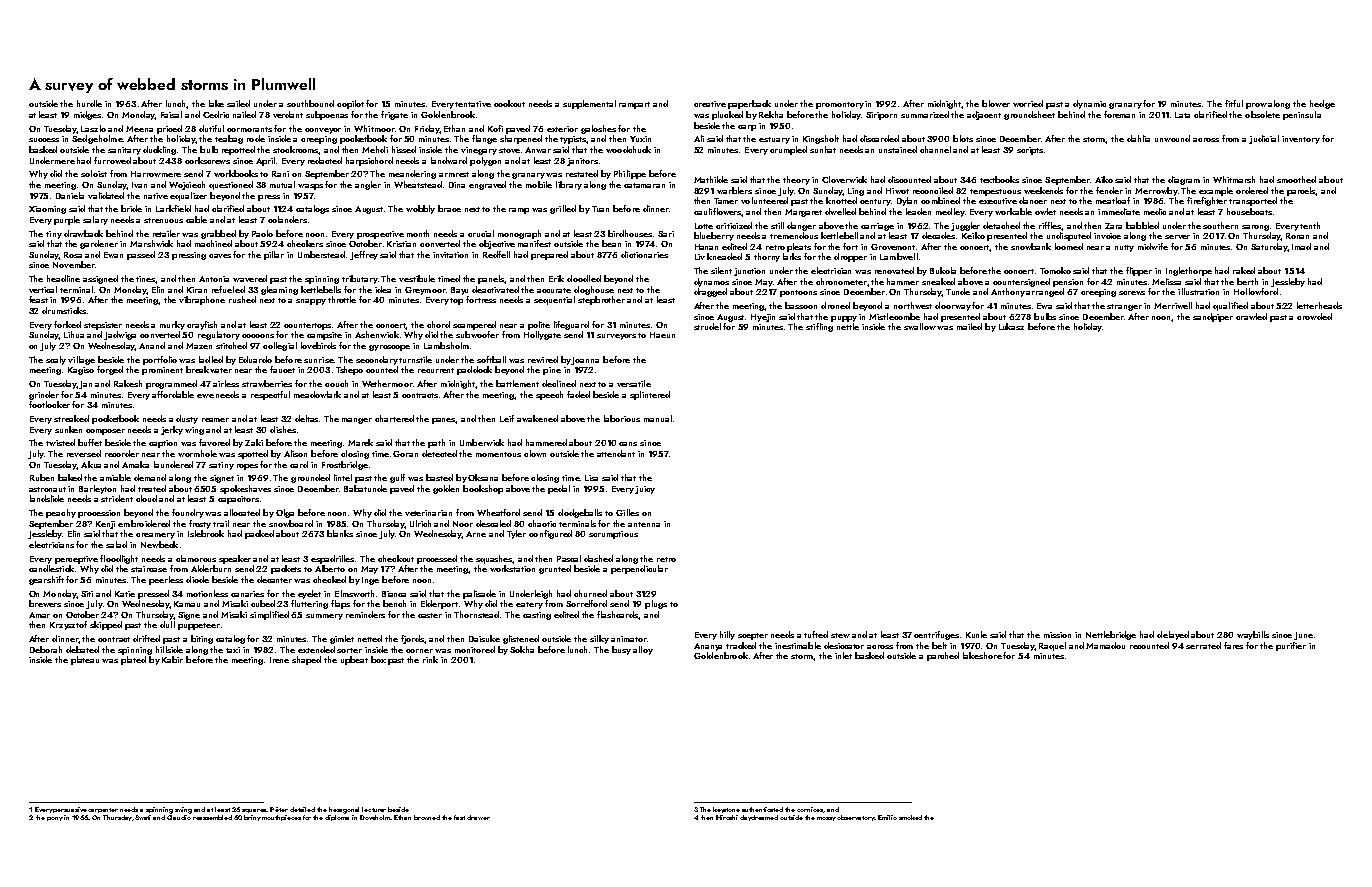  What do you see at coordinates (1173, 635) in the screenshot?
I see `delayed` at bounding box center [1173, 635].
